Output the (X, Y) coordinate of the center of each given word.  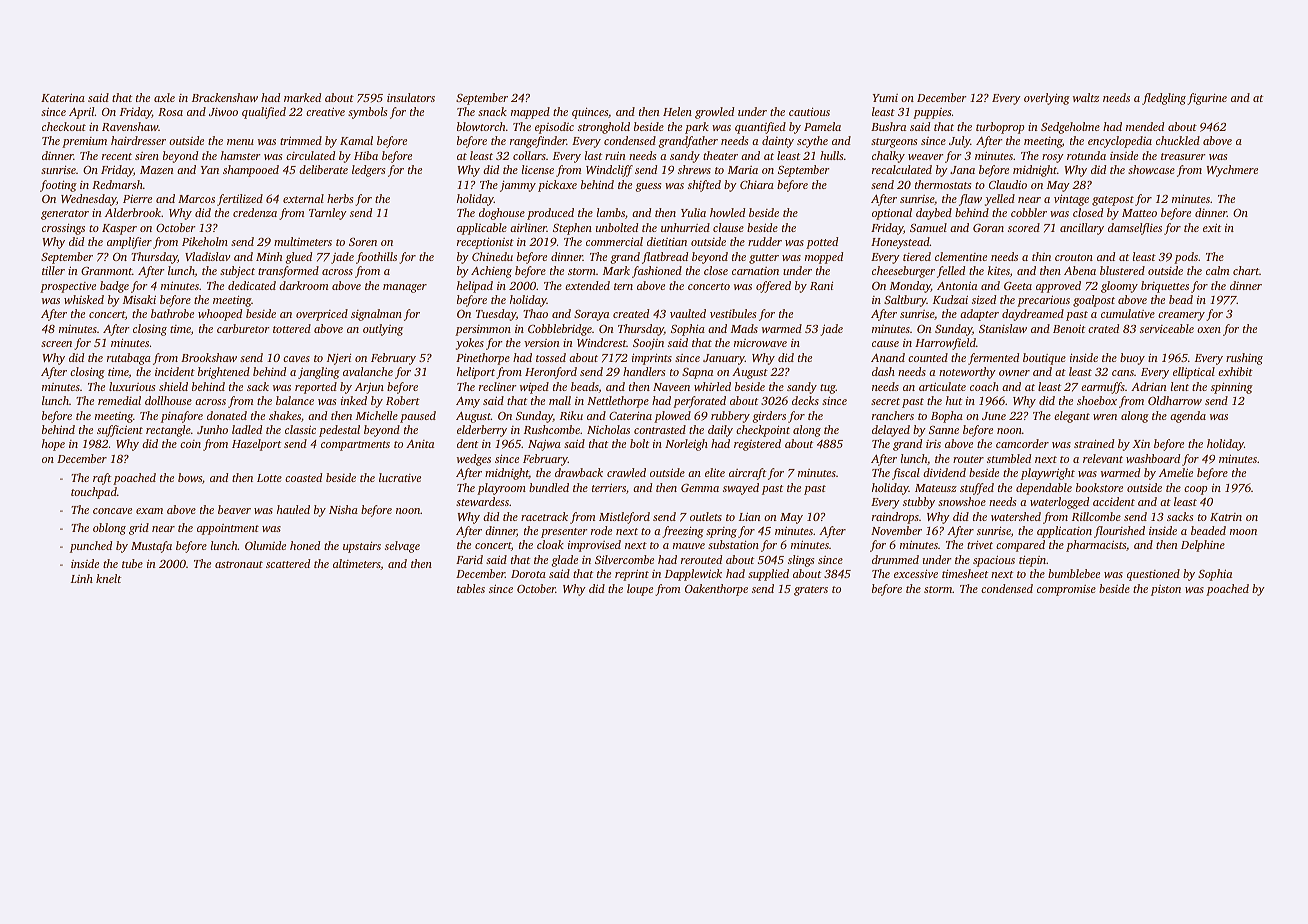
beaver (234, 509)
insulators (411, 97)
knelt (109, 578)
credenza (255, 212)
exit (1212, 227)
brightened (224, 373)
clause (728, 227)
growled (714, 113)
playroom (501, 489)
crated (1103, 328)
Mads (744, 328)
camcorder (1022, 443)
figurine (1207, 99)
